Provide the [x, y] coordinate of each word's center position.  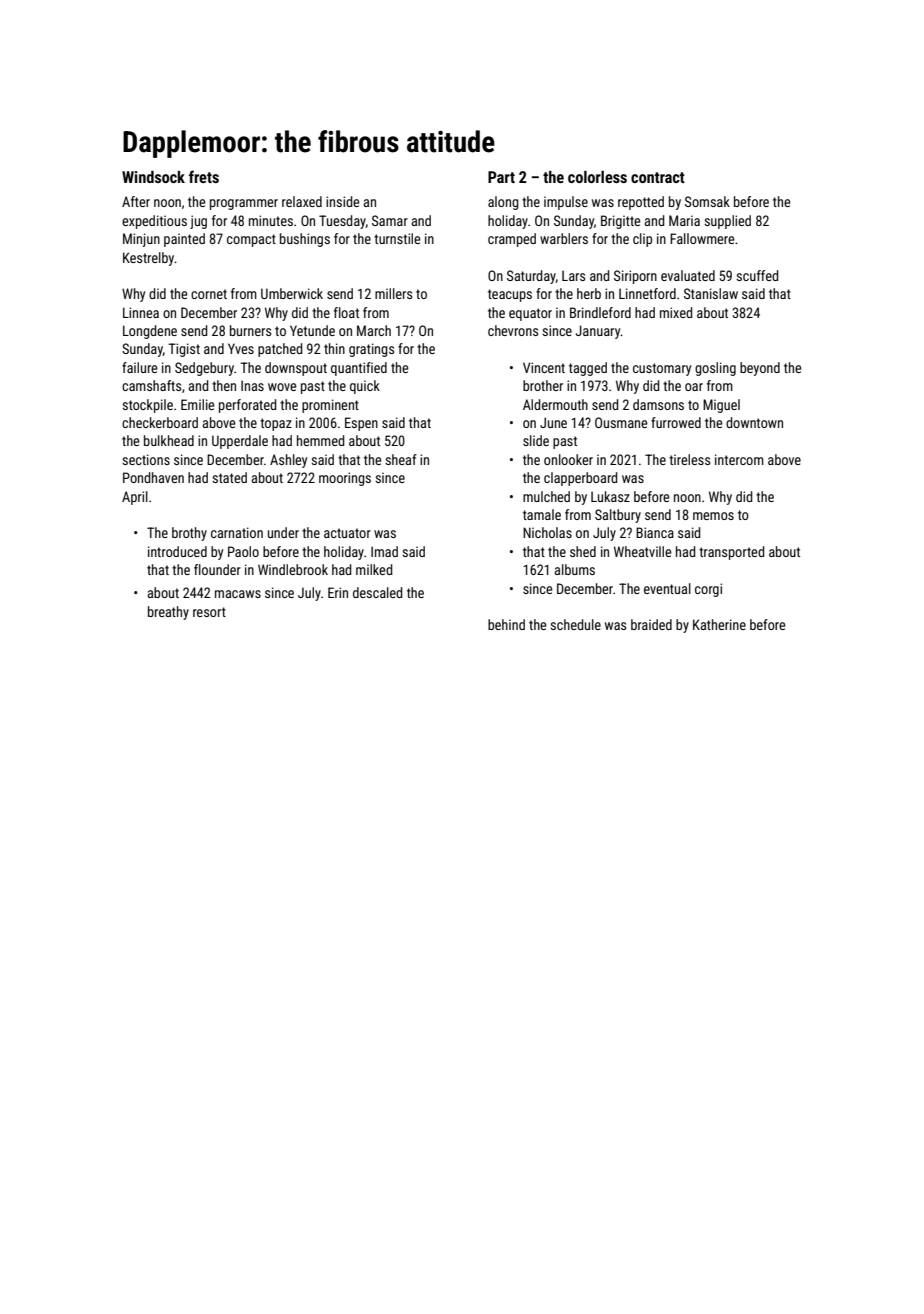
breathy [168, 613]
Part [501, 177]
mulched [546, 496]
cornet [209, 294]
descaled [377, 592]
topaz [276, 424]
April [135, 498]
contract [658, 177]
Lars [573, 275]
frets [204, 176]
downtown [754, 422]
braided [651, 624]
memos [713, 516]
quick [365, 387]
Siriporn [635, 277]
